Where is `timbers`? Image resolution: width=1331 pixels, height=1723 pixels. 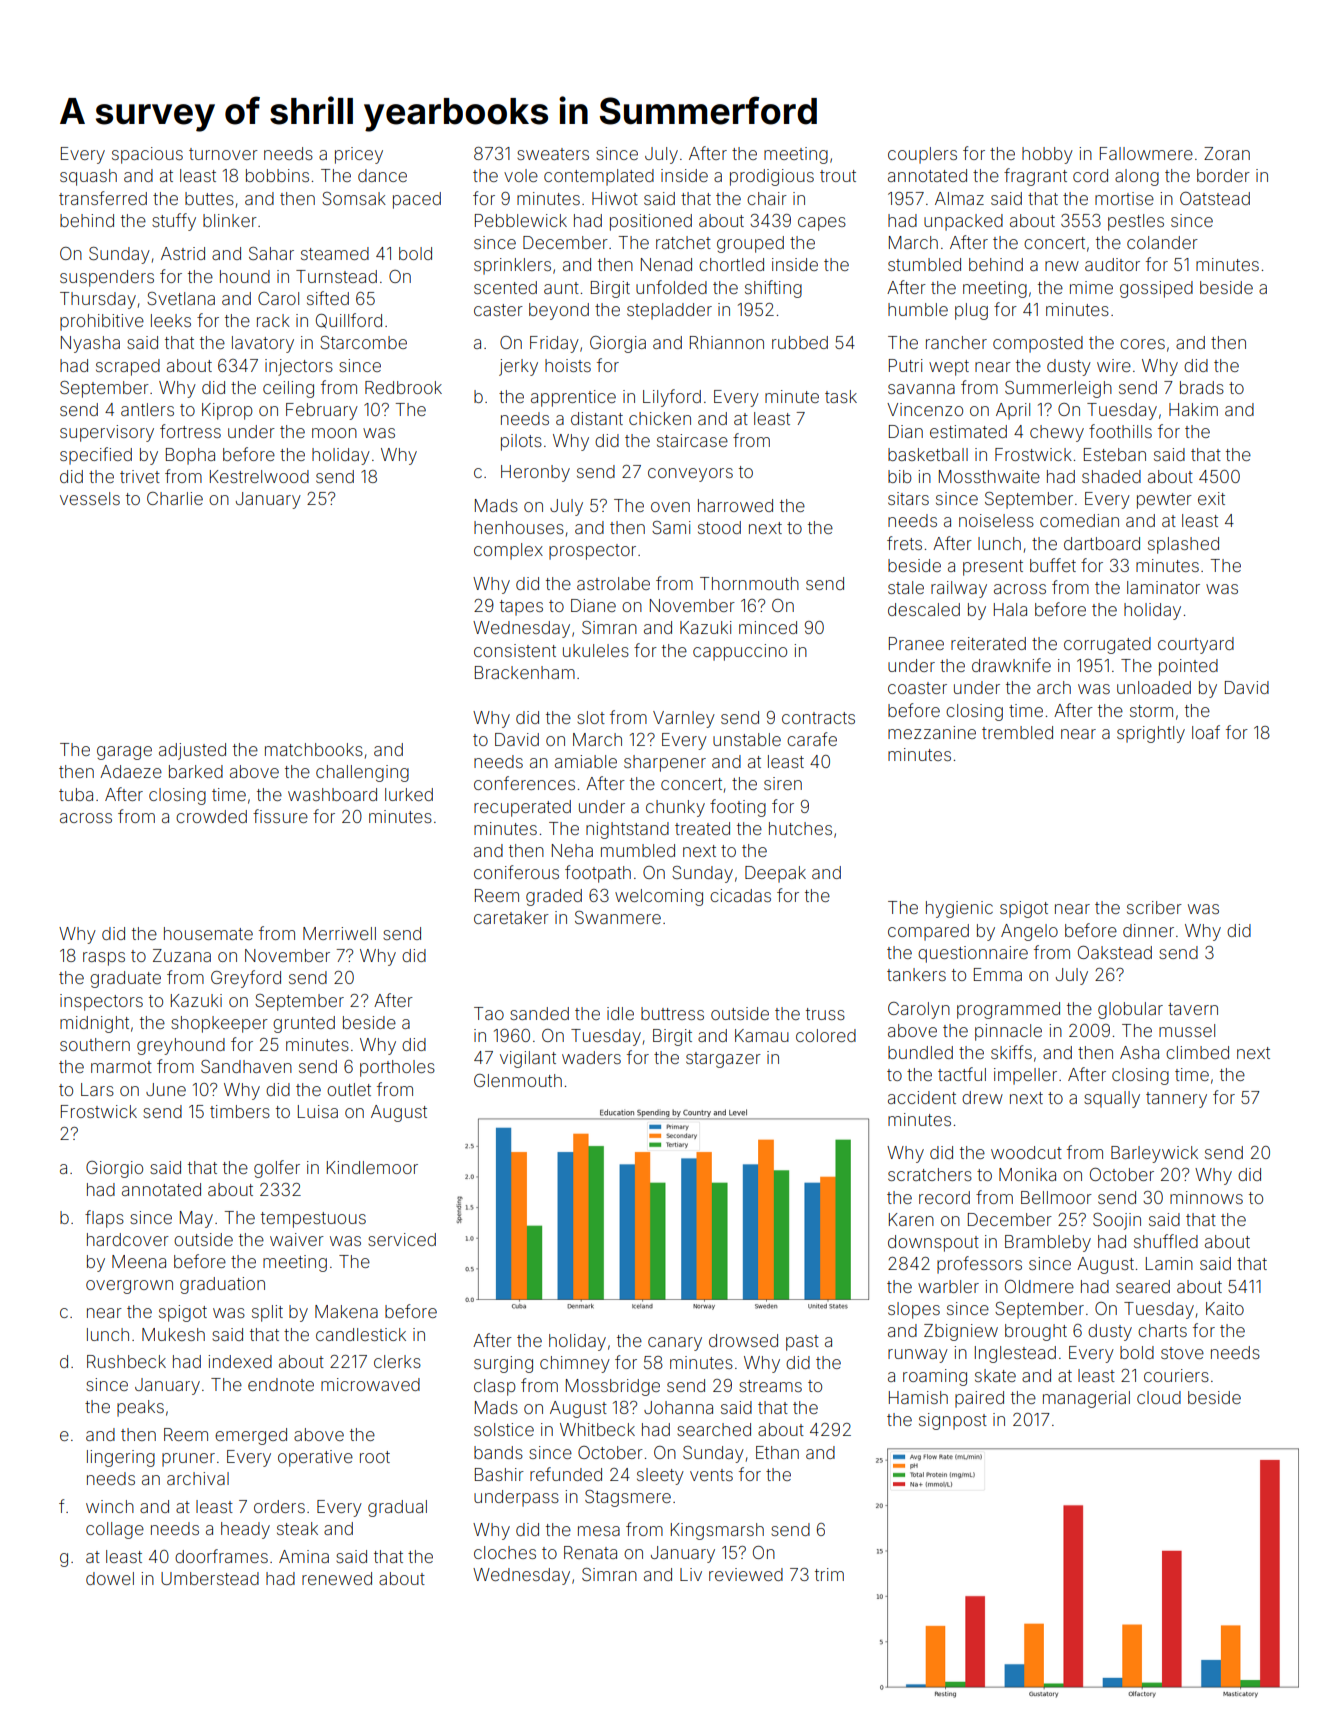
timbers is located at coordinates (240, 1111).
